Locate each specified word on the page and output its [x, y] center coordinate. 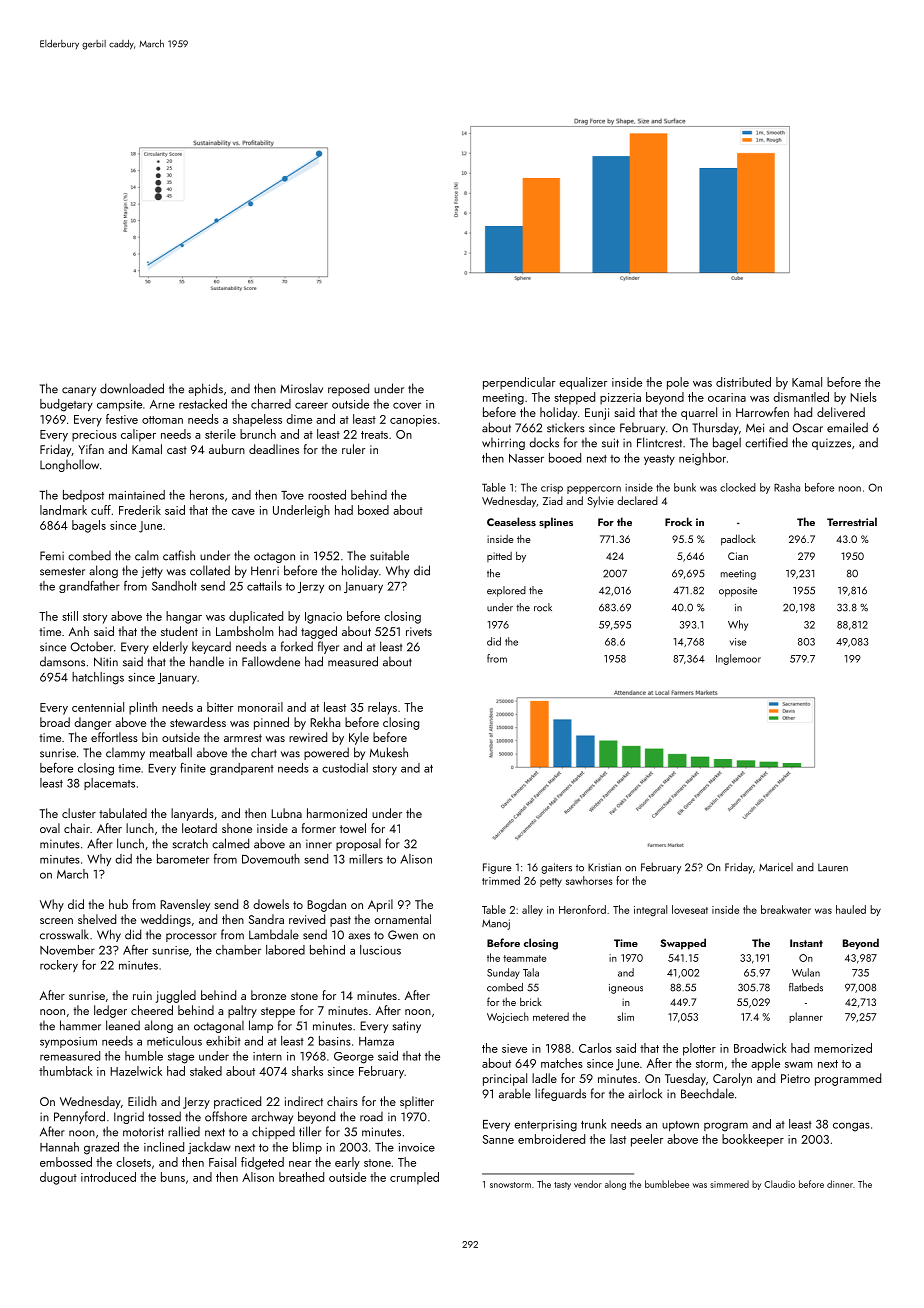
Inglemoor [738, 659]
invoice [417, 1147]
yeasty [659, 460]
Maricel [776, 867]
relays [382, 708]
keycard [211, 647]
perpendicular [519, 383]
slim [625, 1016]
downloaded [132, 388]
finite [193, 768]
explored [506, 591]
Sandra [266, 919]
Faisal [222, 1162]
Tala [531, 972]
